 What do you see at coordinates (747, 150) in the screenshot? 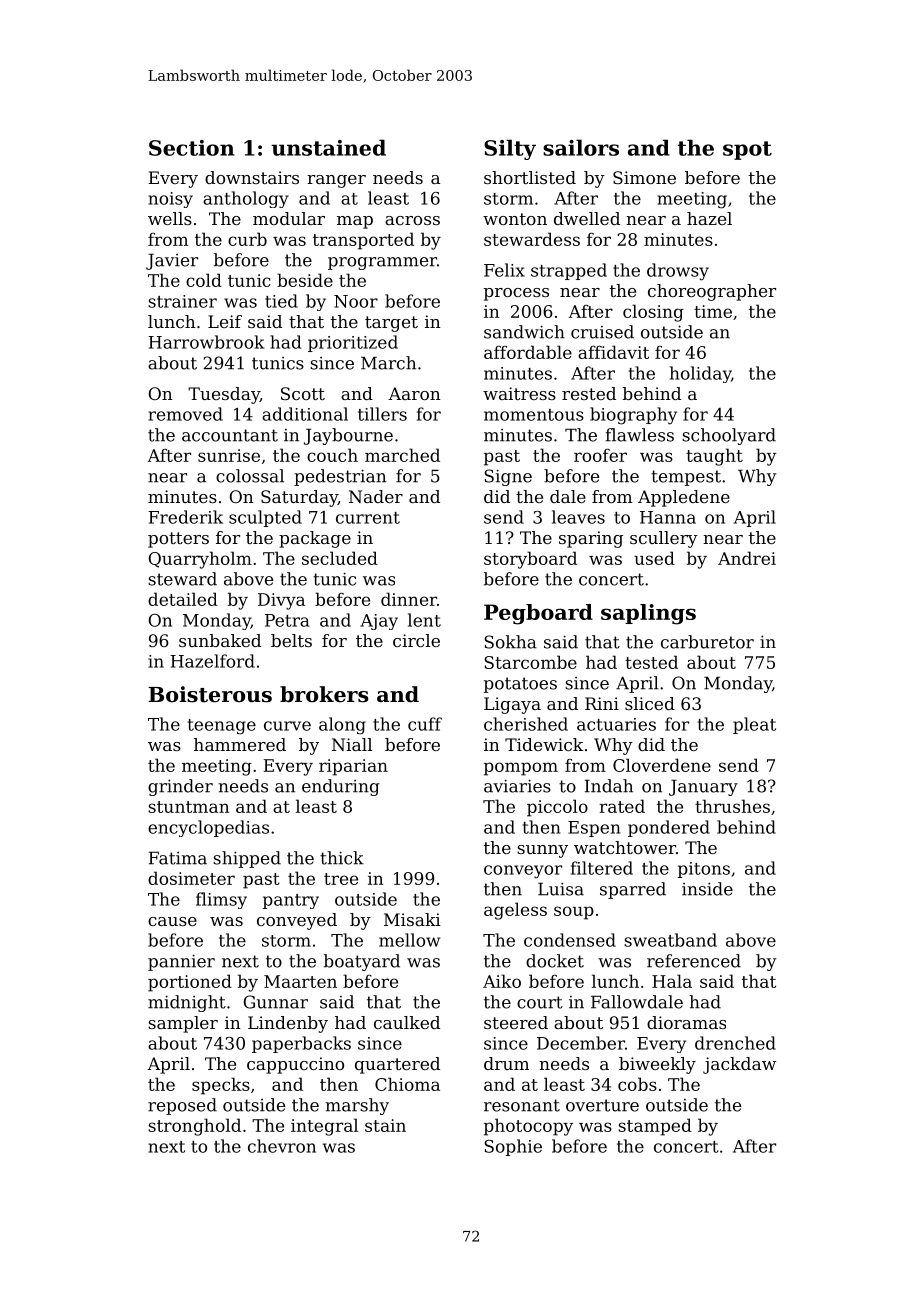
I see `spot` at bounding box center [747, 150].
